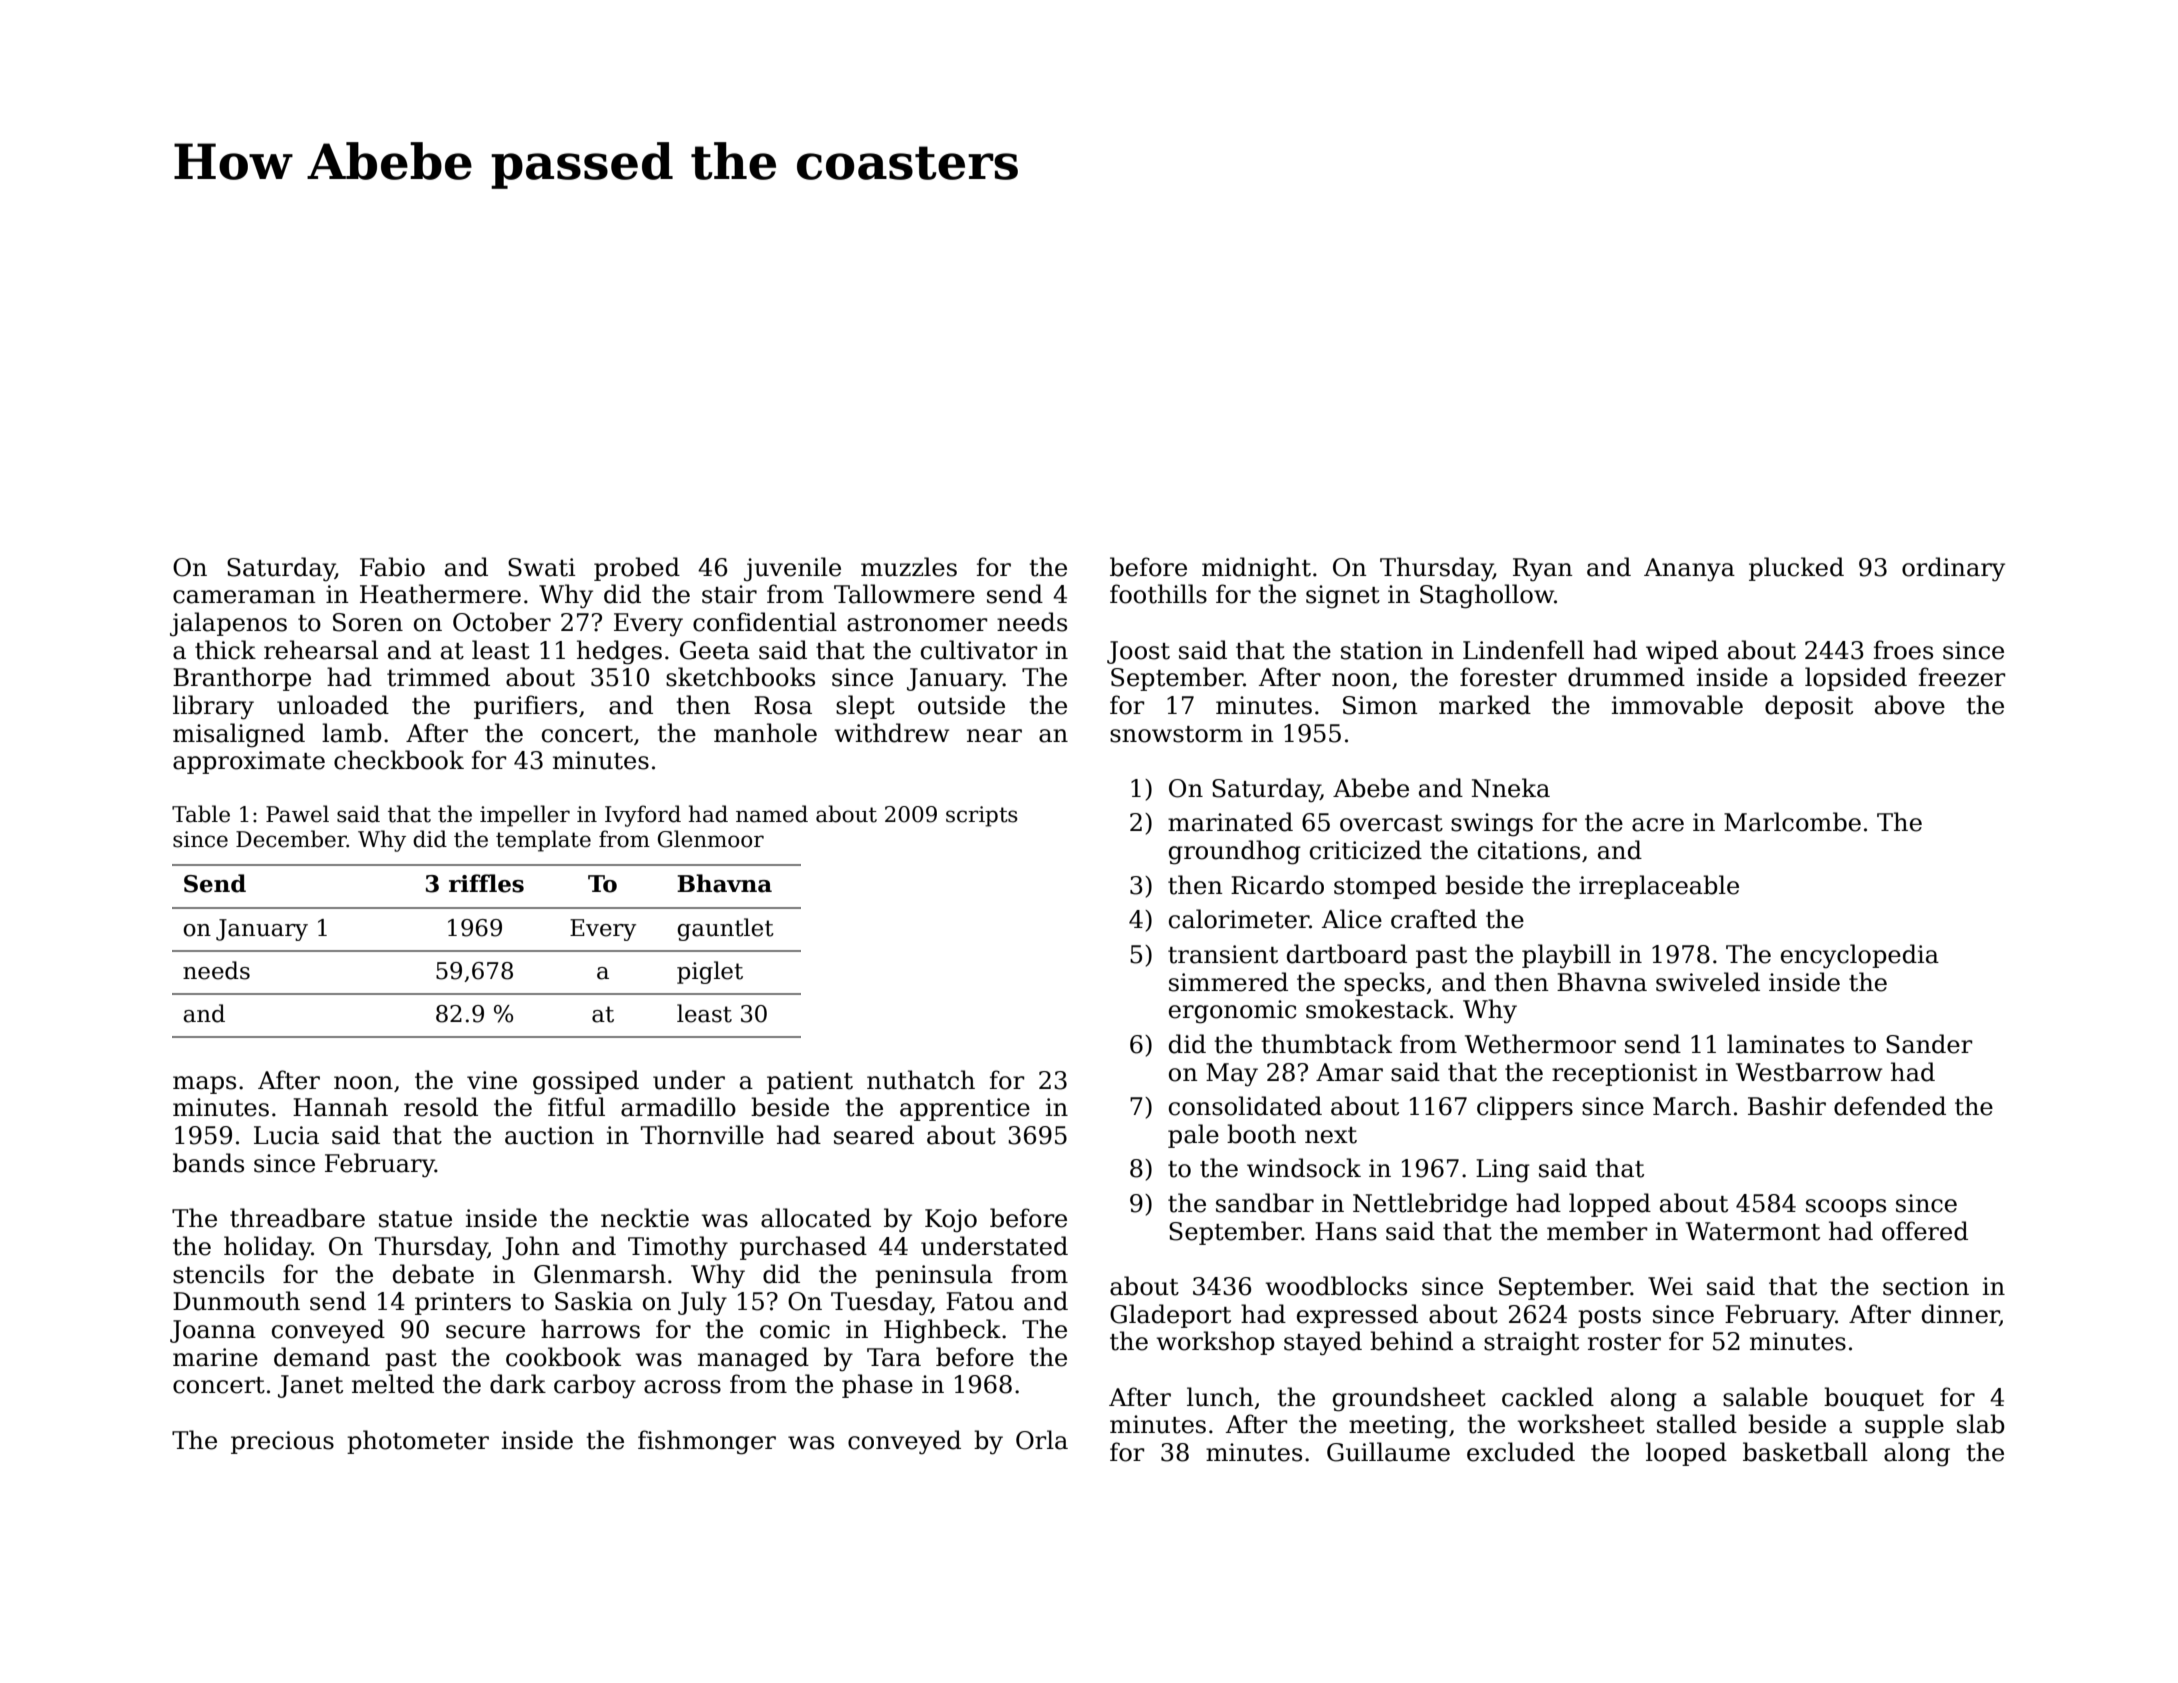 This image has width=2178, height=1683. Describe the element at coordinates (917, 623) in the image. I see `astronomer` at that location.
